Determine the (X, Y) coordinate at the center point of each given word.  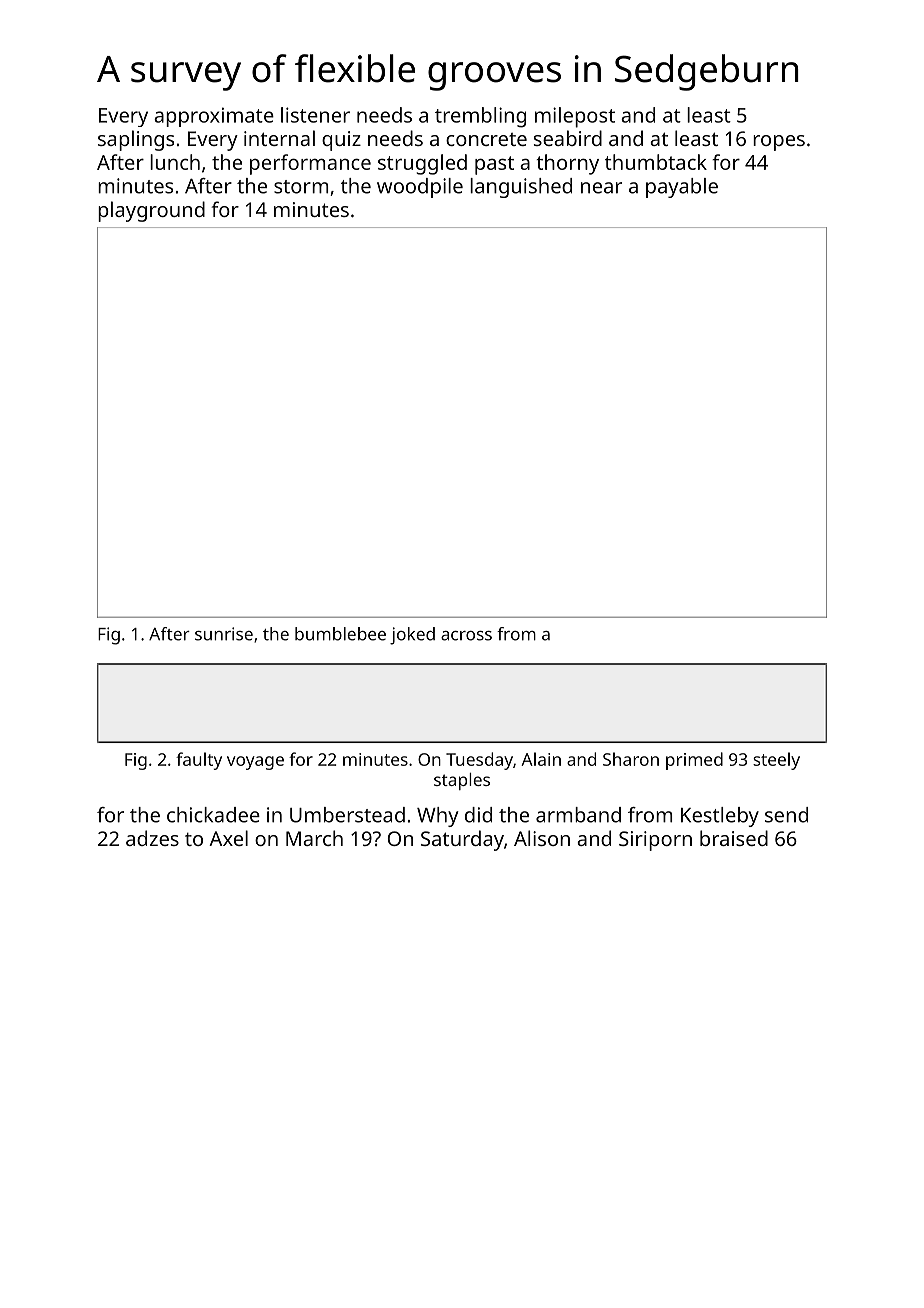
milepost (575, 117)
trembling (480, 117)
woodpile (420, 188)
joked (412, 636)
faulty (199, 761)
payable (682, 188)
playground (151, 211)
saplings (136, 140)
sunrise (224, 634)
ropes (779, 143)
